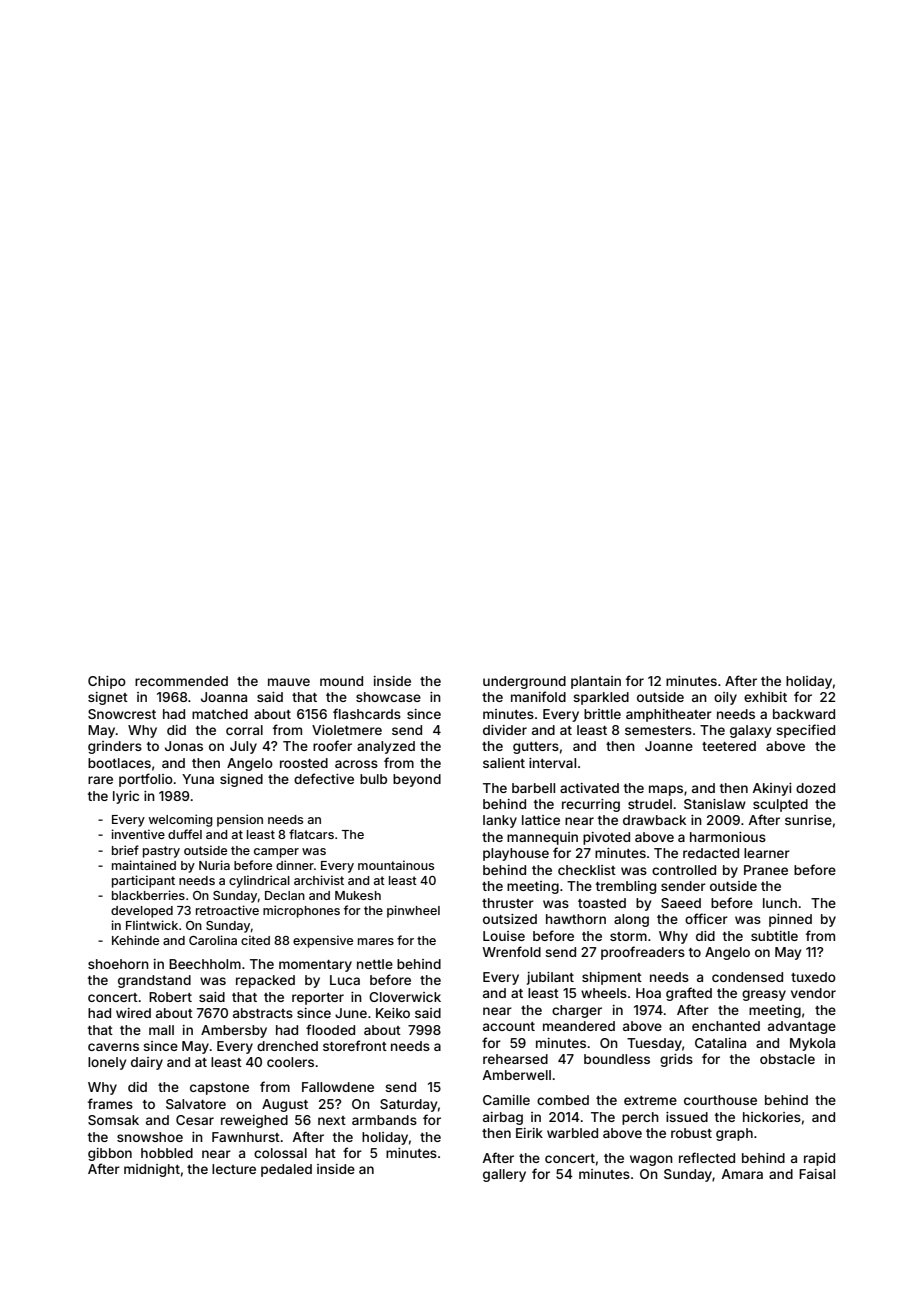 The width and height of the screenshot is (924, 1308). What do you see at coordinates (125, 850) in the screenshot?
I see `brief` at bounding box center [125, 850].
